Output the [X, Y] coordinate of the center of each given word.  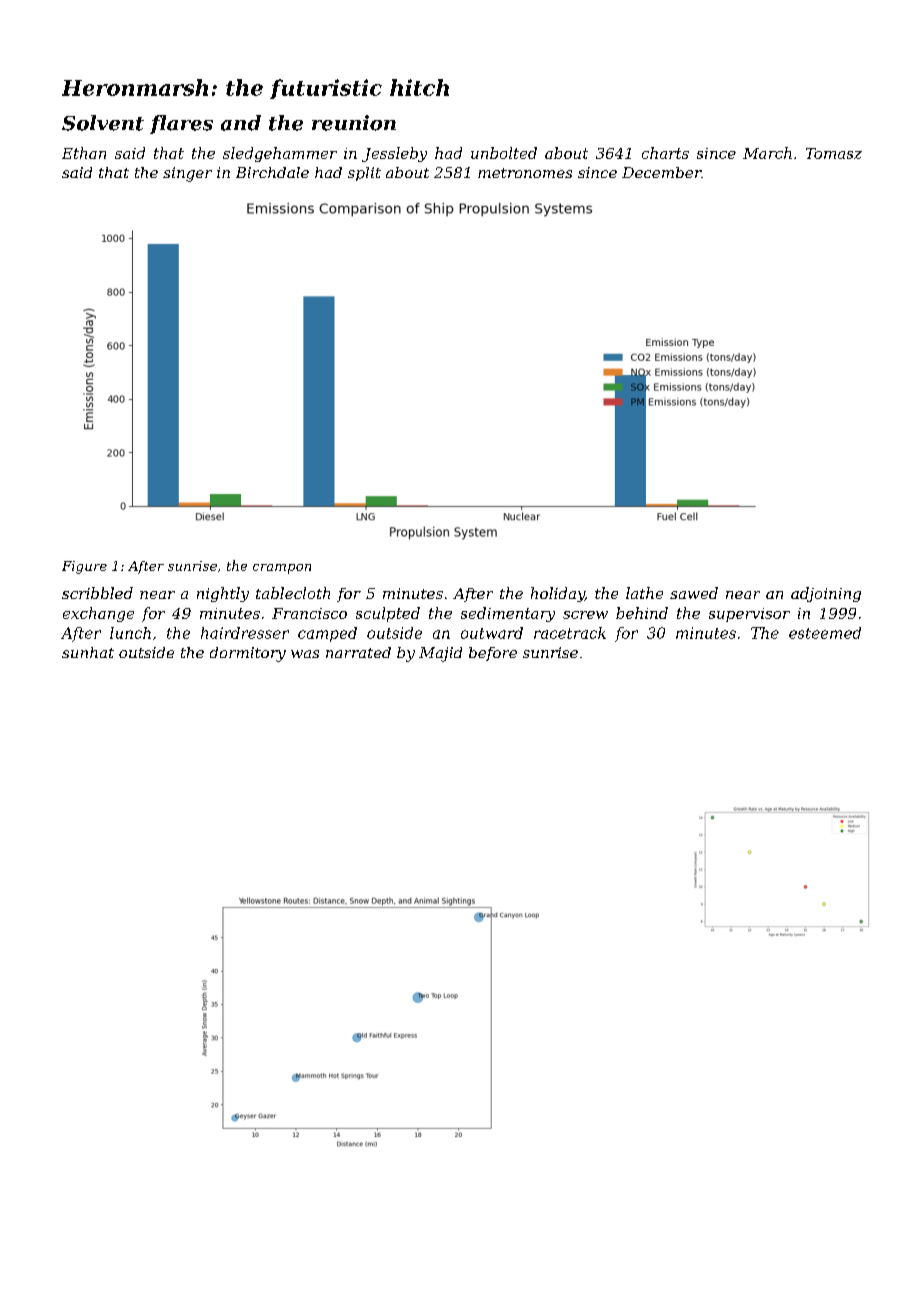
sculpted [388, 614]
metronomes [525, 173]
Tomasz [834, 153]
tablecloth [293, 593]
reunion [354, 123]
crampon [282, 569]
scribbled [97, 593]
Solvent [103, 123]
